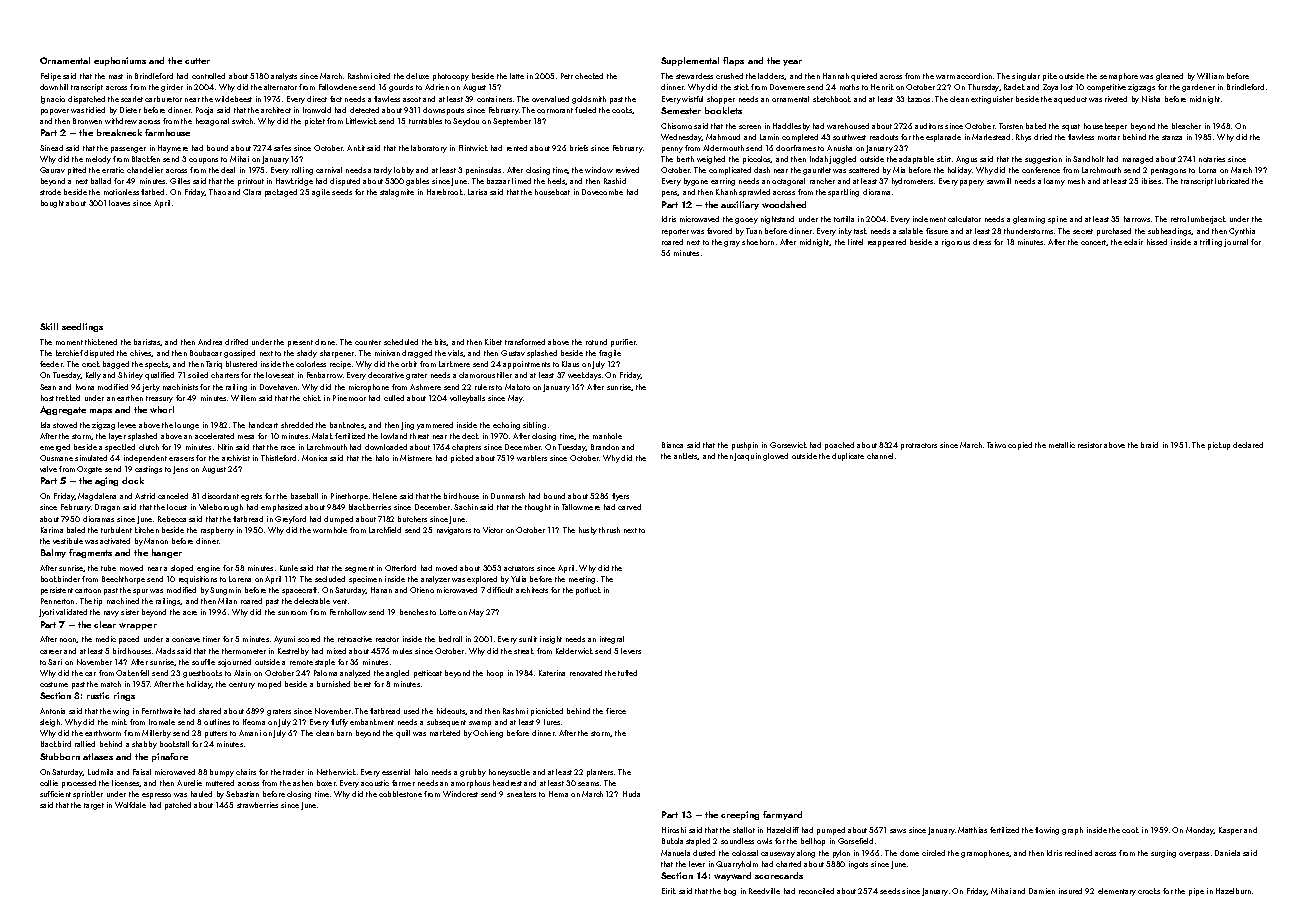 Image resolution: width=1308 pixels, height=924 pixels. I want to click on Thistleford, so click(278, 458).
